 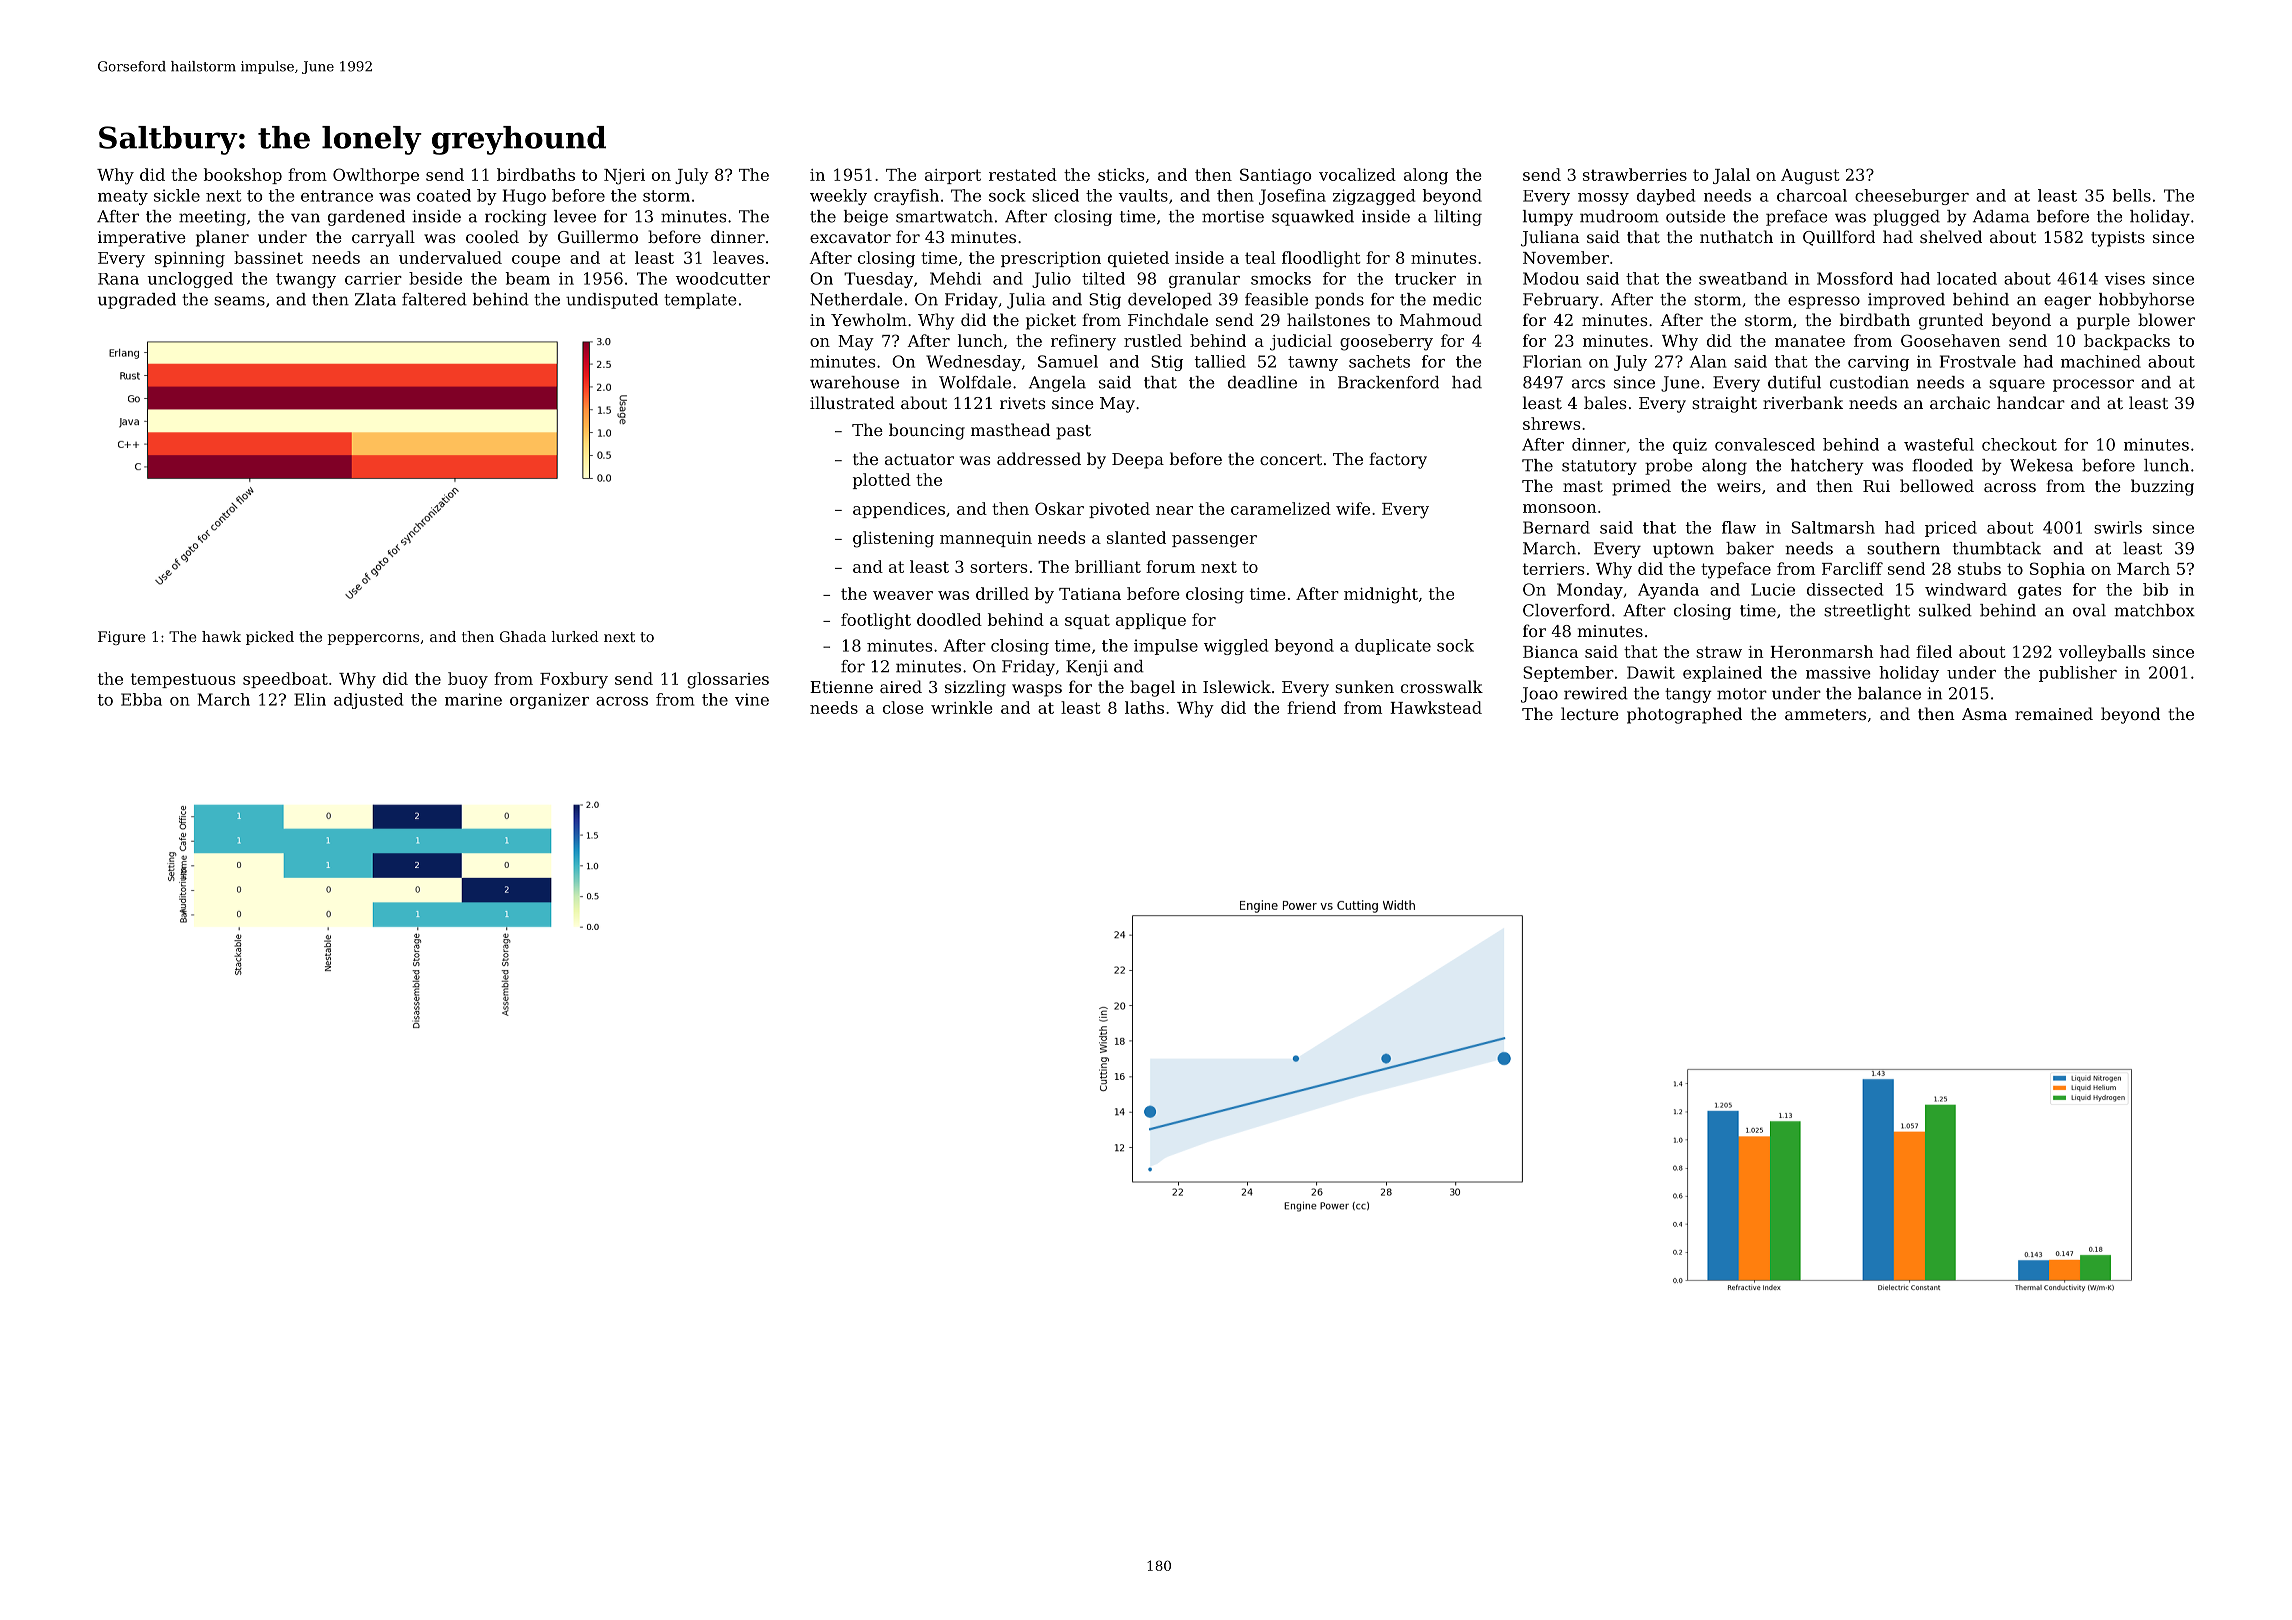 What do you see at coordinates (1090, 594) in the page?
I see `Tatiana` at bounding box center [1090, 594].
